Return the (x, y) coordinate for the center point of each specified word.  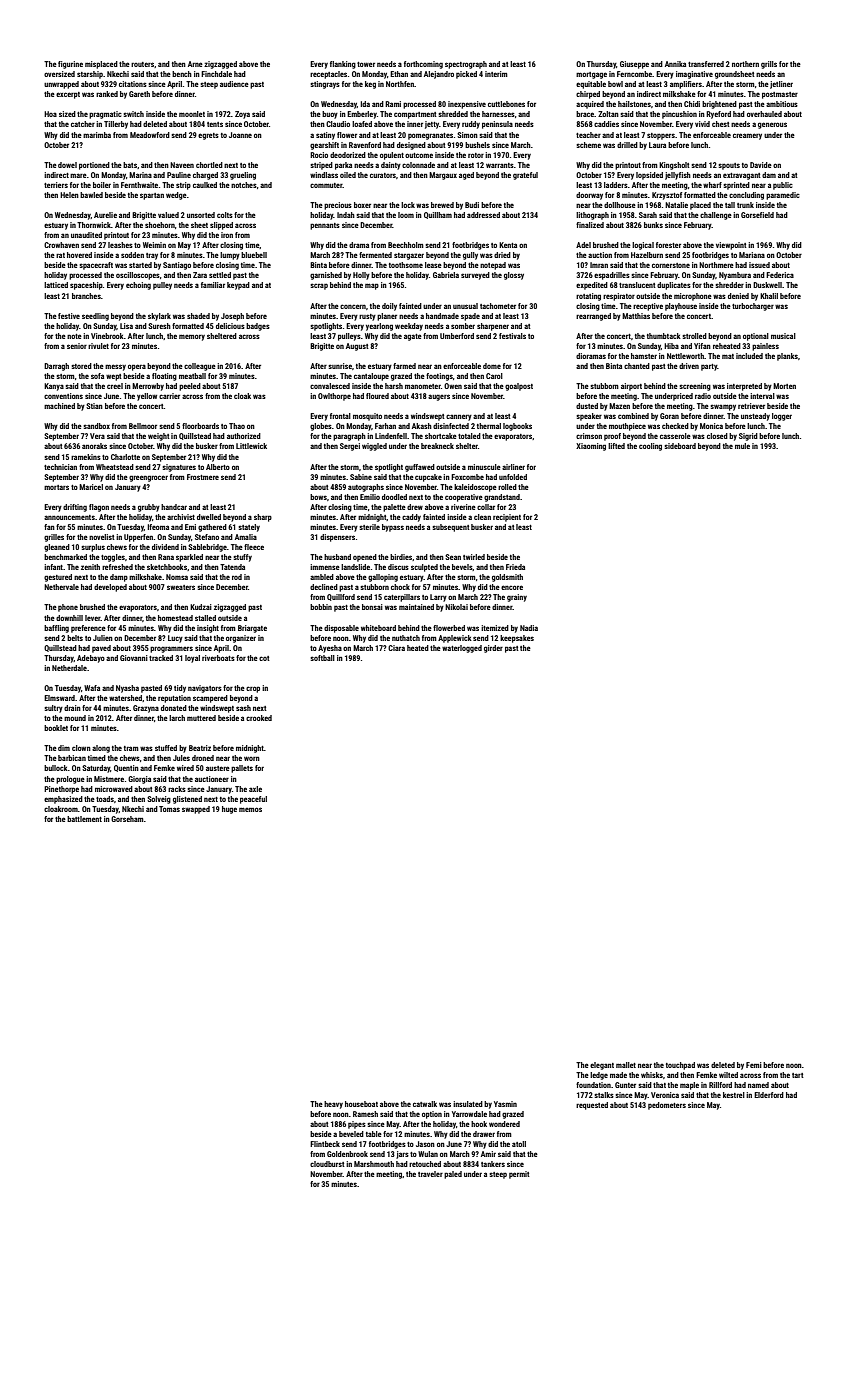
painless (765, 347)
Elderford (769, 1095)
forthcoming (423, 65)
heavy (333, 1105)
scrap (319, 286)
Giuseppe (634, 65)
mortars (56, 487)
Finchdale (216, 74)
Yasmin (505, 1104)
